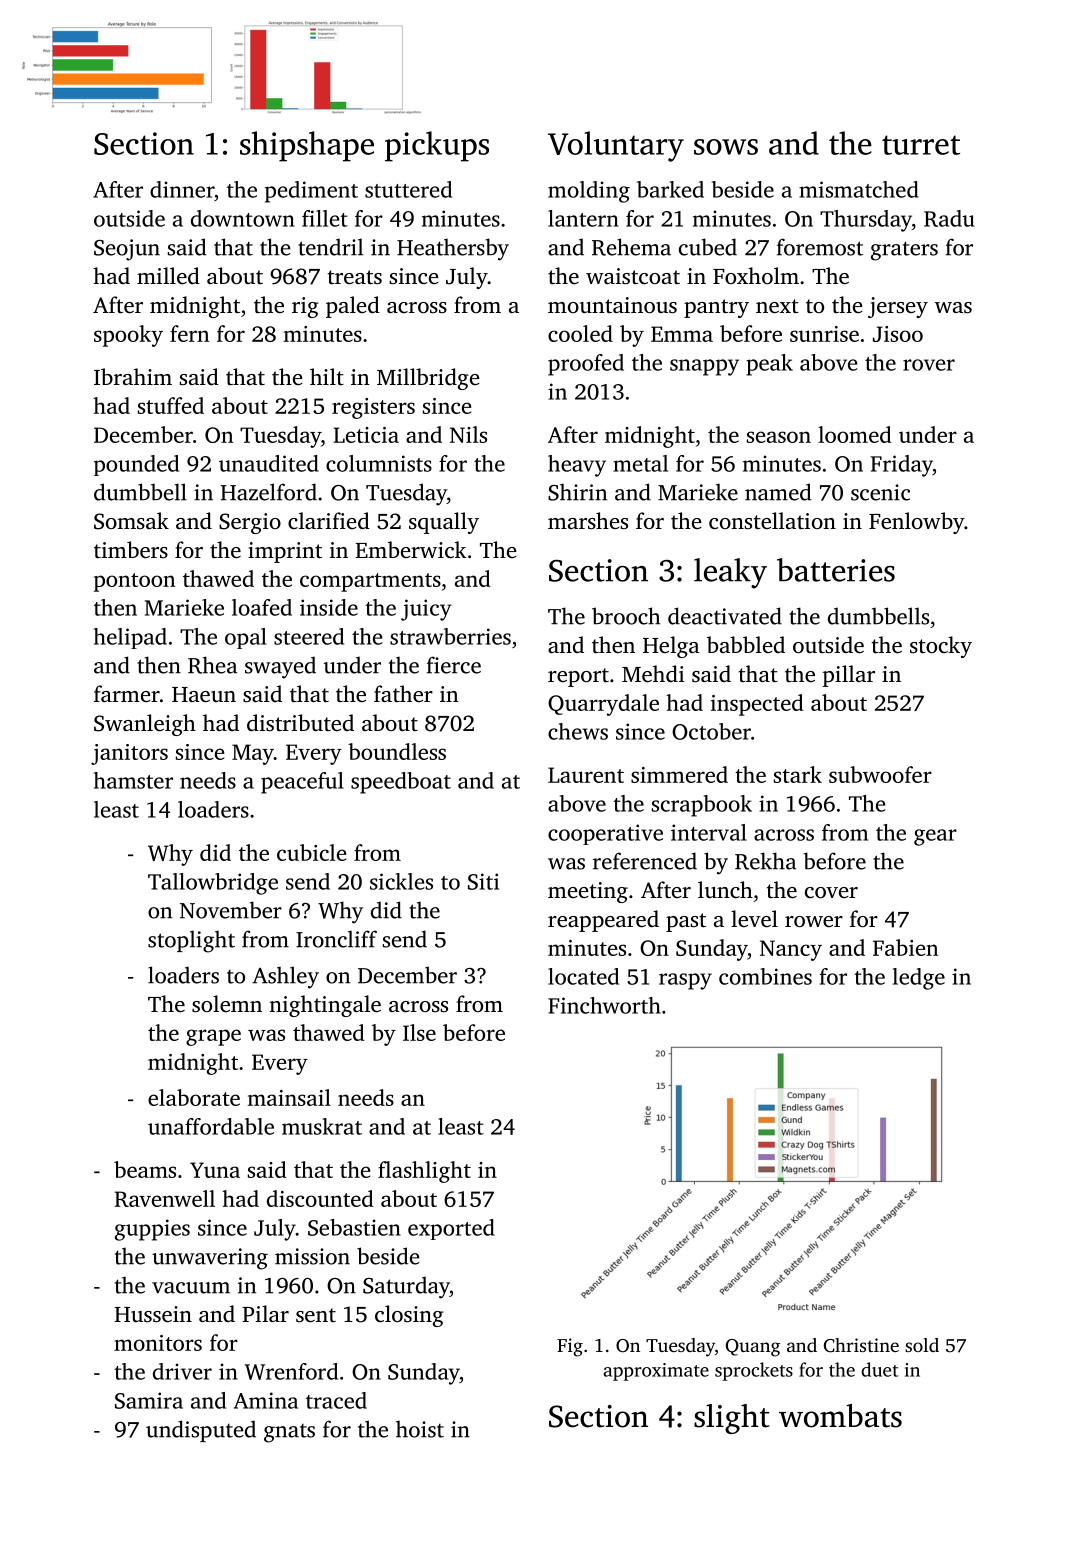 The height and width of the document is (1548, 1069). I want to click on subwoofer, so click(880, 774).
